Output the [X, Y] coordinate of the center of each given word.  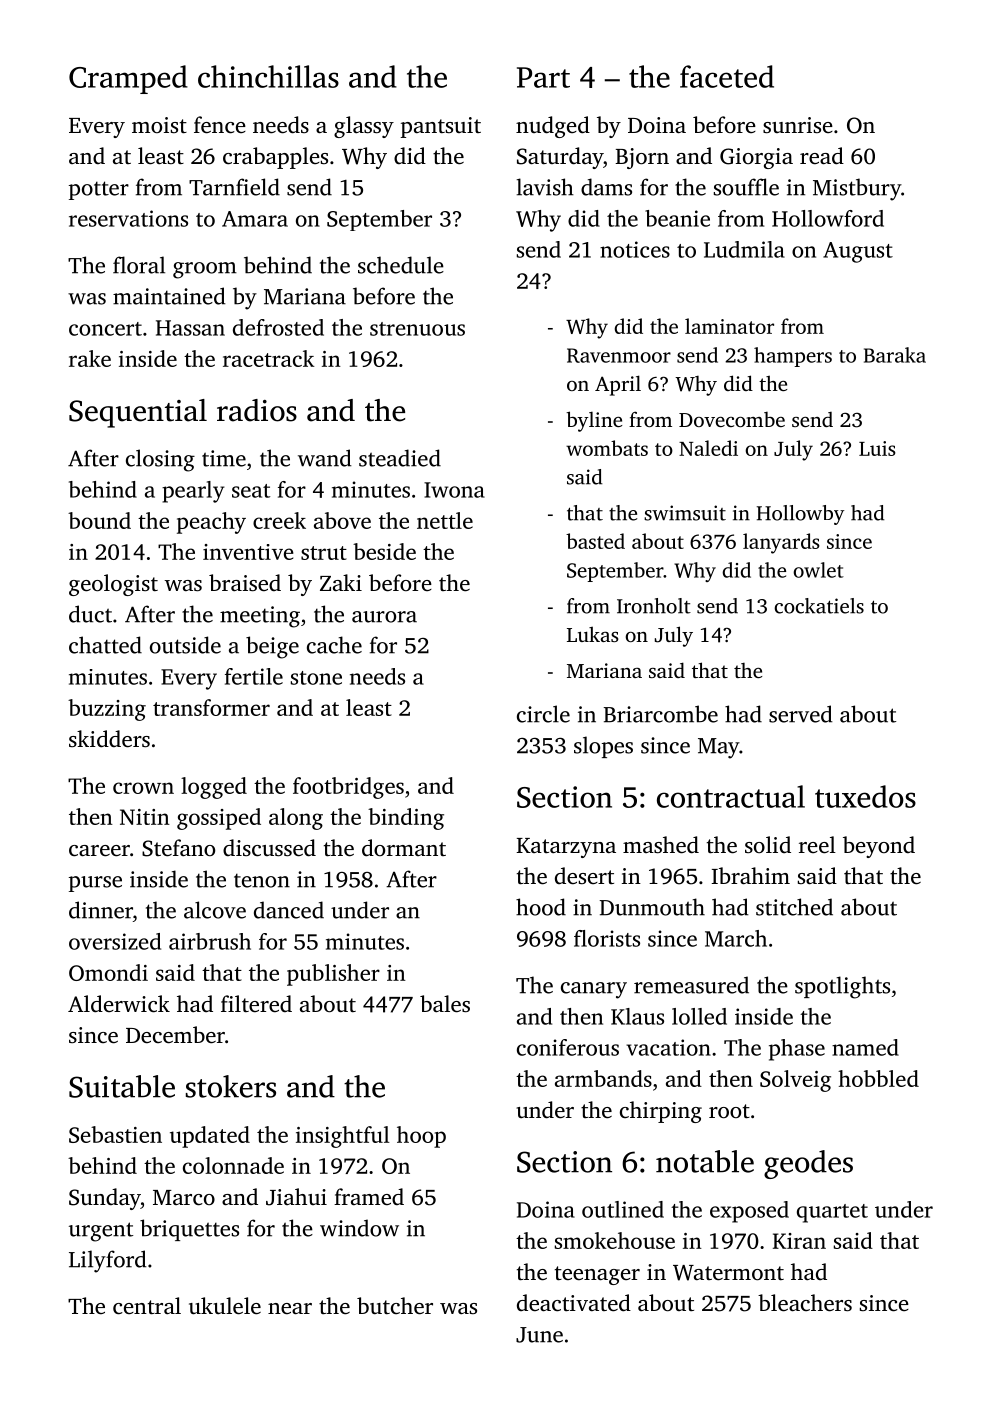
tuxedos [865, 796]
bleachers [805, 1303]
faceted [727, 76]
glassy [364, 127]
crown [143, 788]
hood [541, 907]
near [290, 1308]
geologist [113, 585]
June [539, 1335]
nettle [445, 520]
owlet [818, 570]
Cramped [128, 79]
